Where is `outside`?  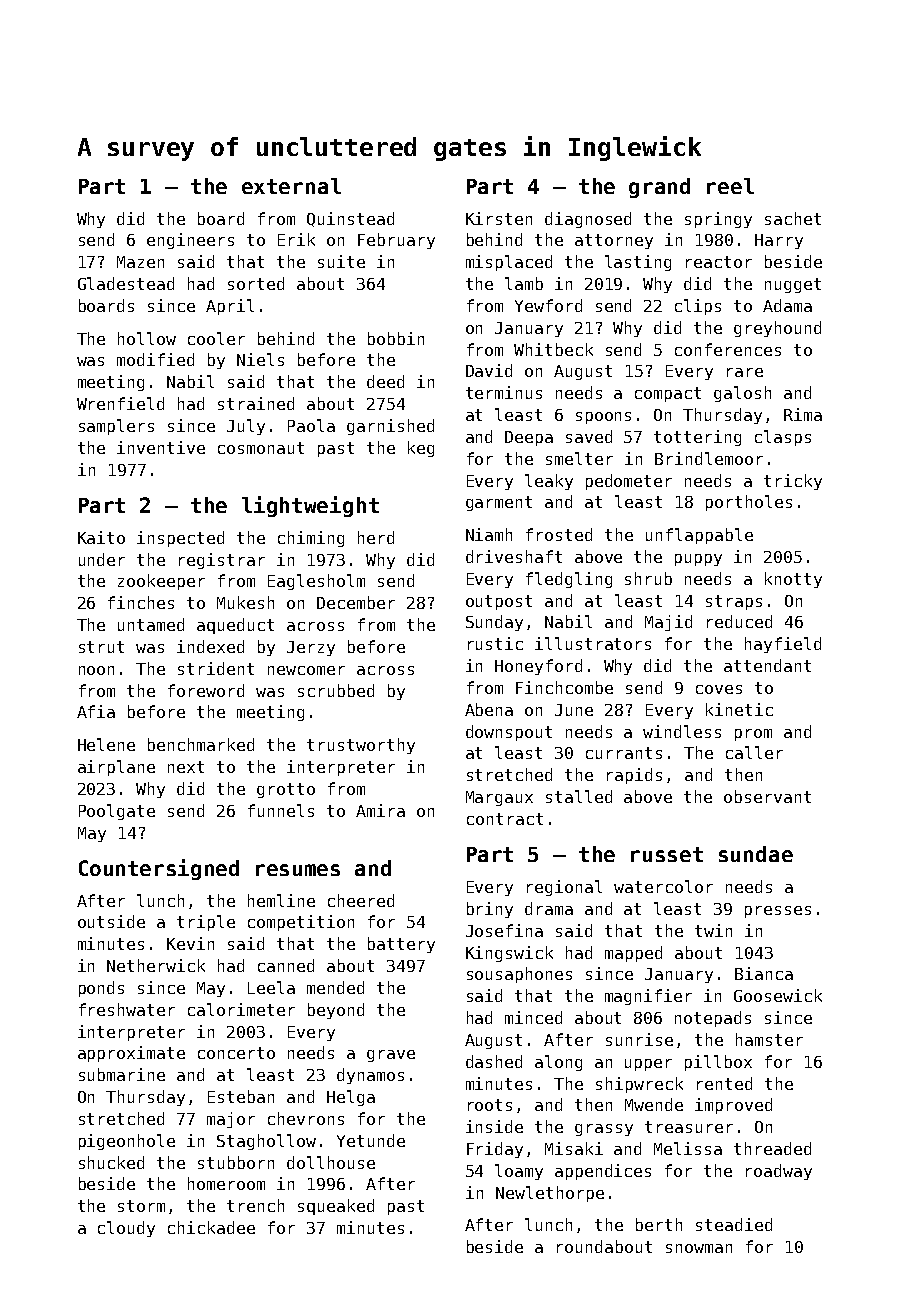
outside is located at coordinates (111, 921).
